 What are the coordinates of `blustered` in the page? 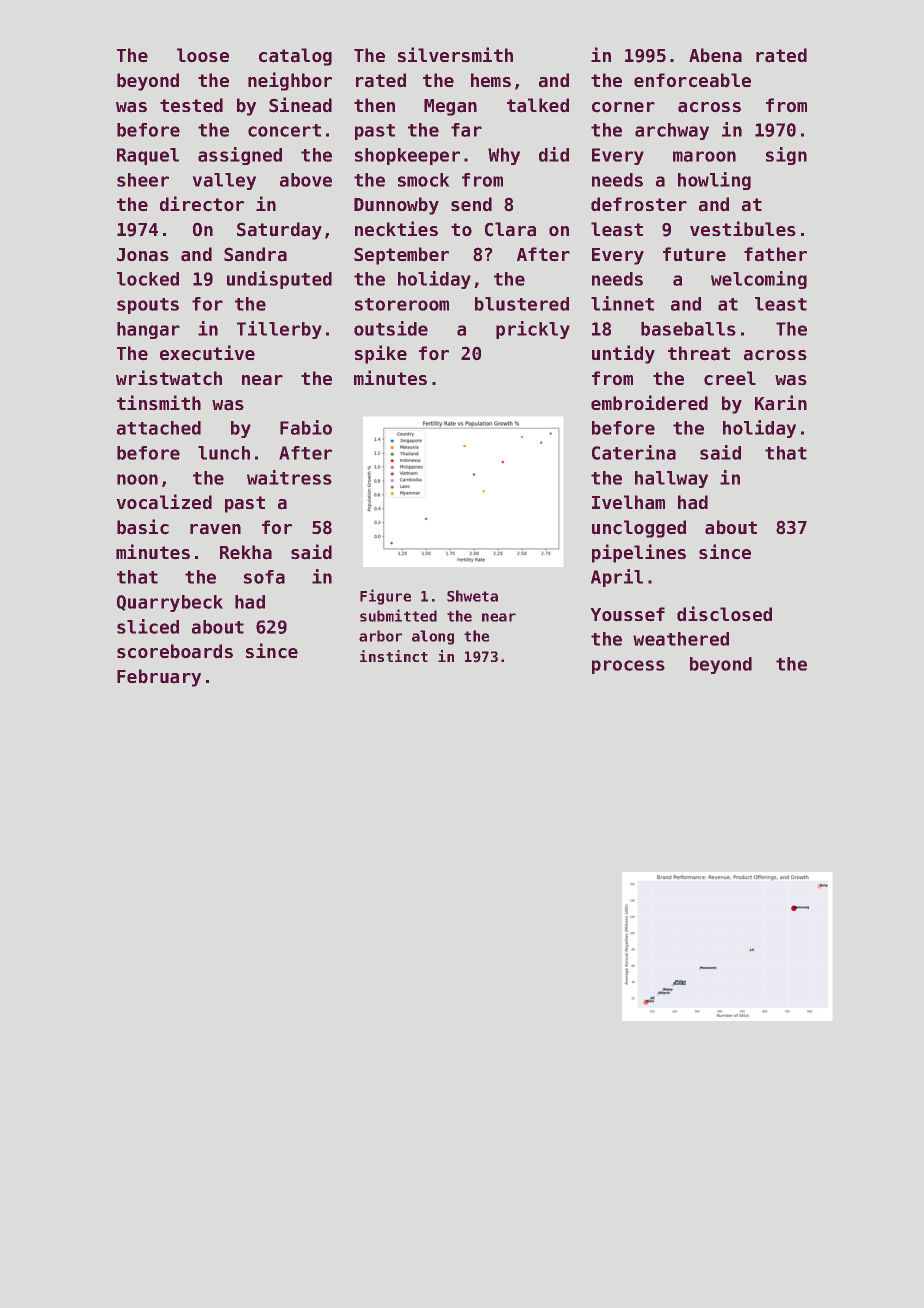 It's located at (522, 304).
